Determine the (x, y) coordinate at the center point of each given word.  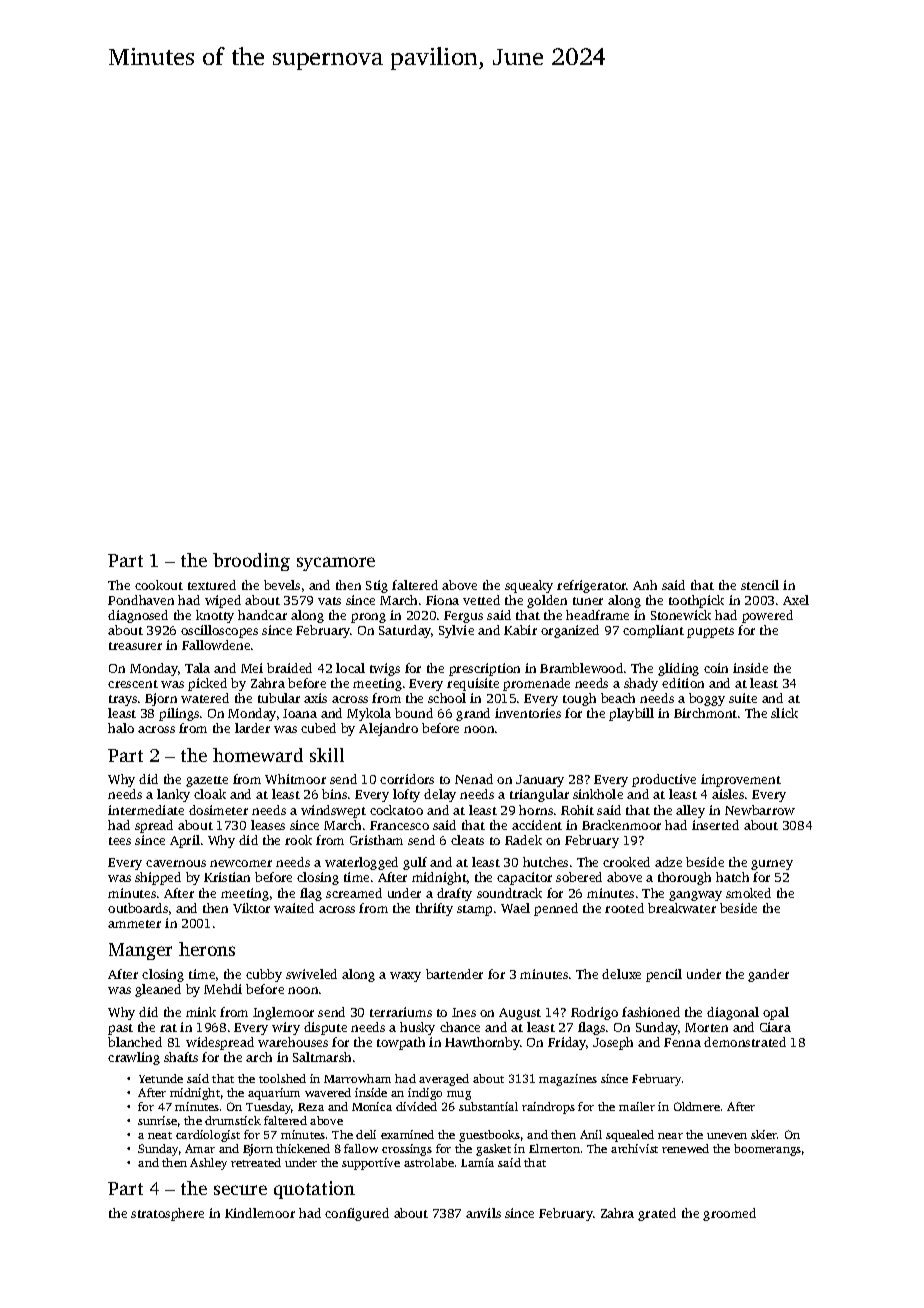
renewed (685, 1148)
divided (416, 1106)
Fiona (442, 600)
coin (716, 668)
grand (473, 714)
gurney (772, 865)
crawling (134, 1058)
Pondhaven (141, 600)
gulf (415, 863)
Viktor (251, 908)
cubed (318, 728)
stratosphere (167, 1214)
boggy (707, 699)
